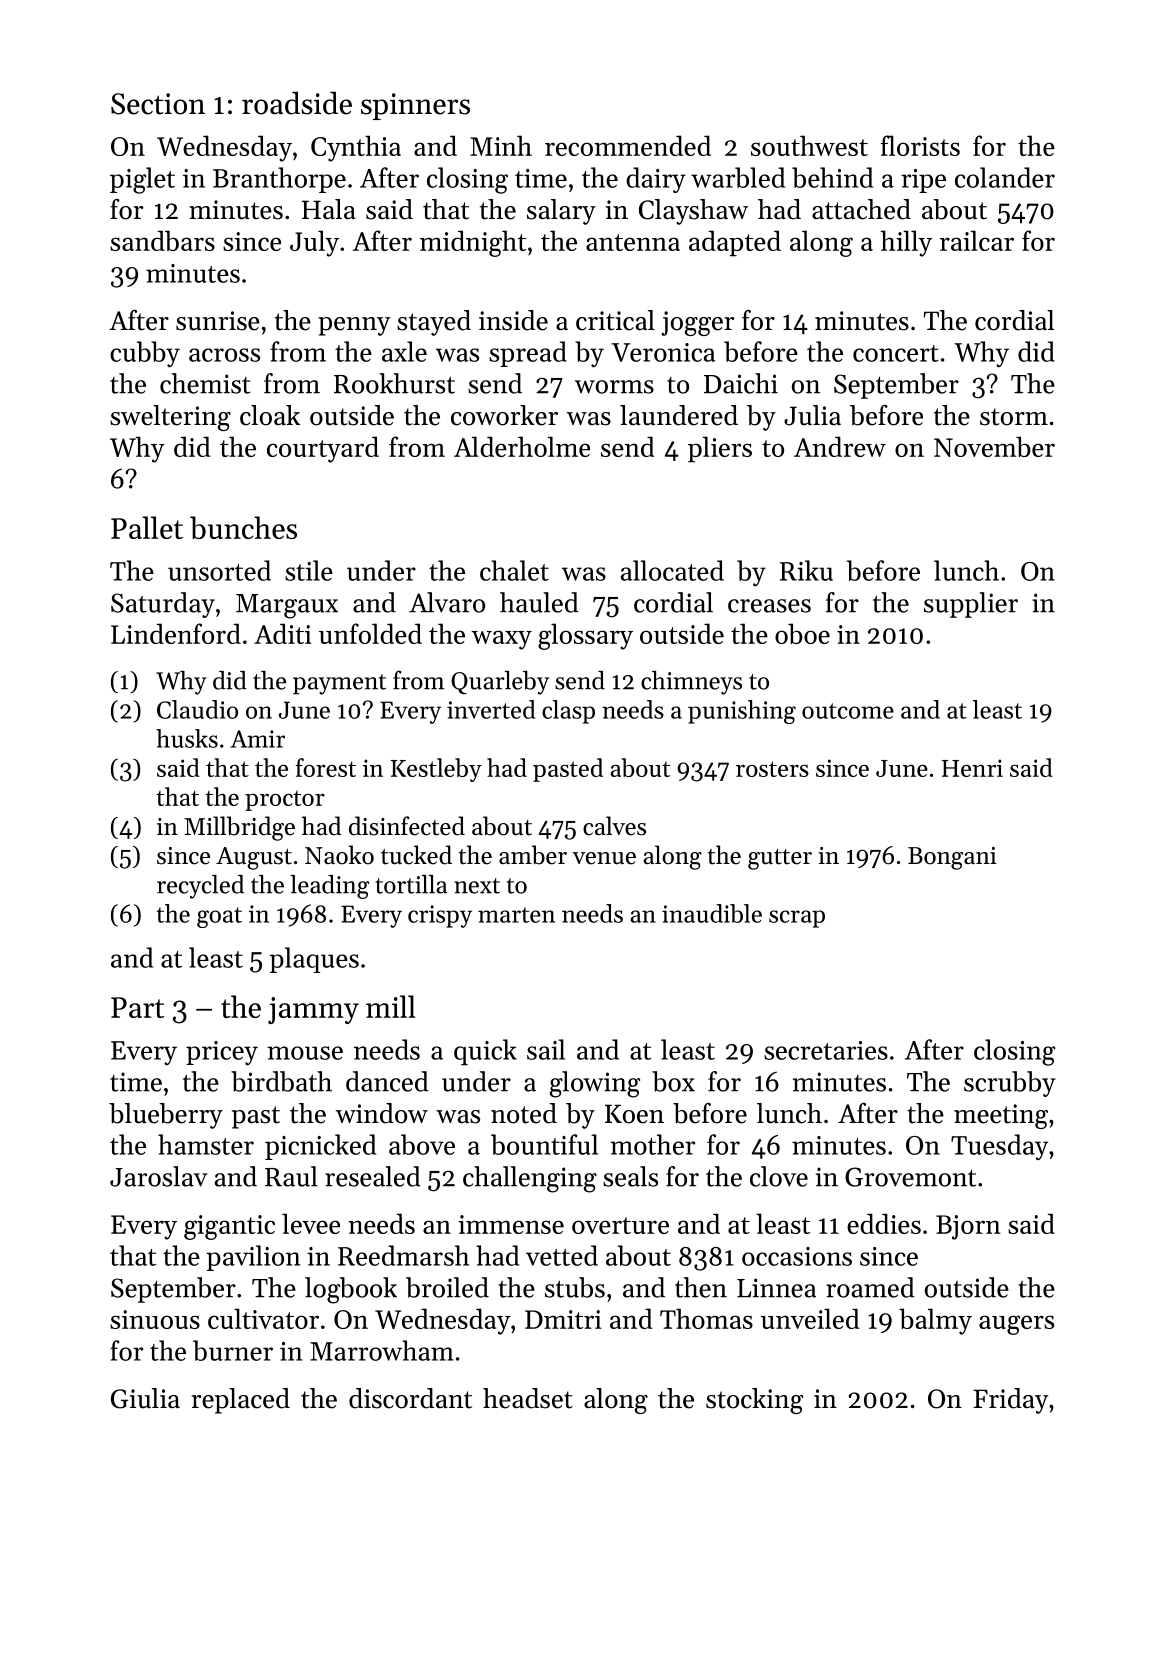 The width and height of the screenshot is (1165, 1654). What do you see at coordinates (952, 858) in the screenshot?
I see `Bongani` at bounding box center [952, 858].
